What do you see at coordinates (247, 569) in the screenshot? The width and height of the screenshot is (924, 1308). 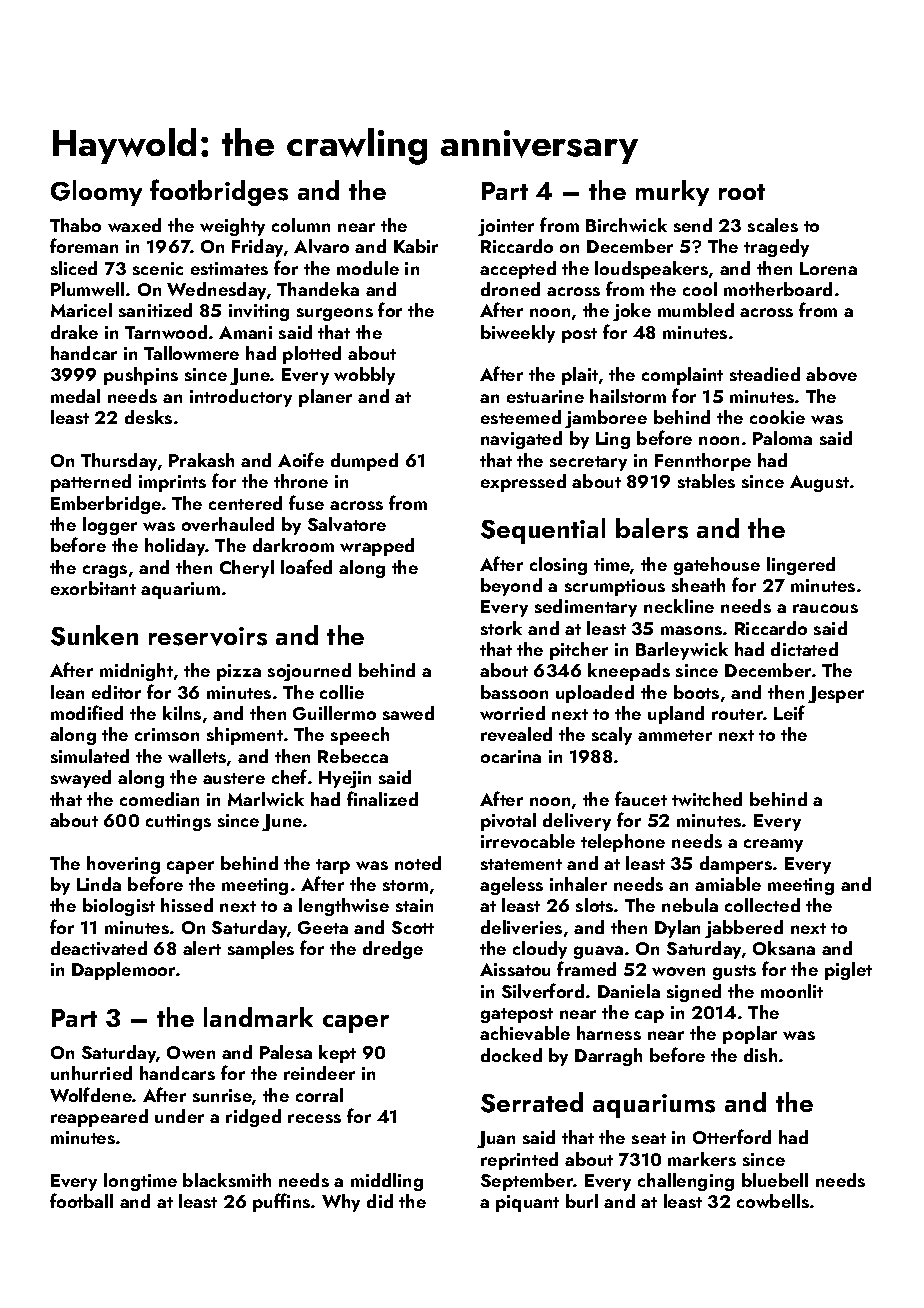 I see `Cheryl` at bounding box center [247, 569].
